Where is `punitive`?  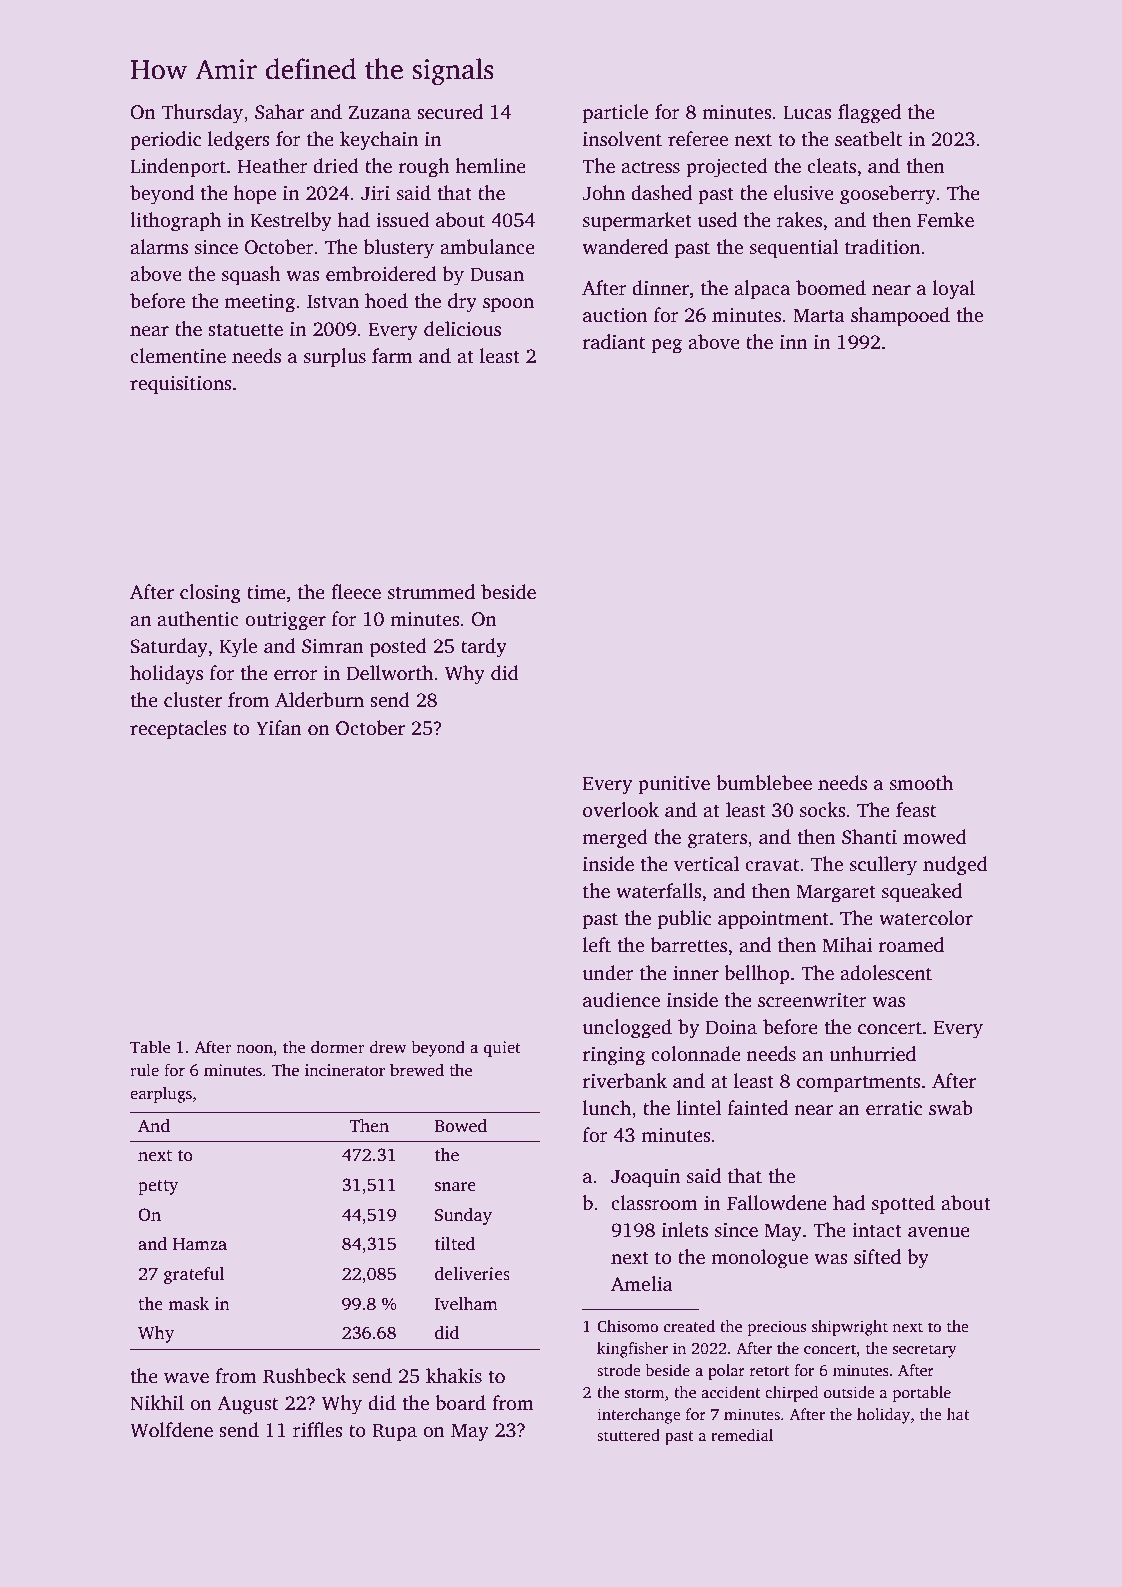
punitive is located at coordinates (674, 785).
